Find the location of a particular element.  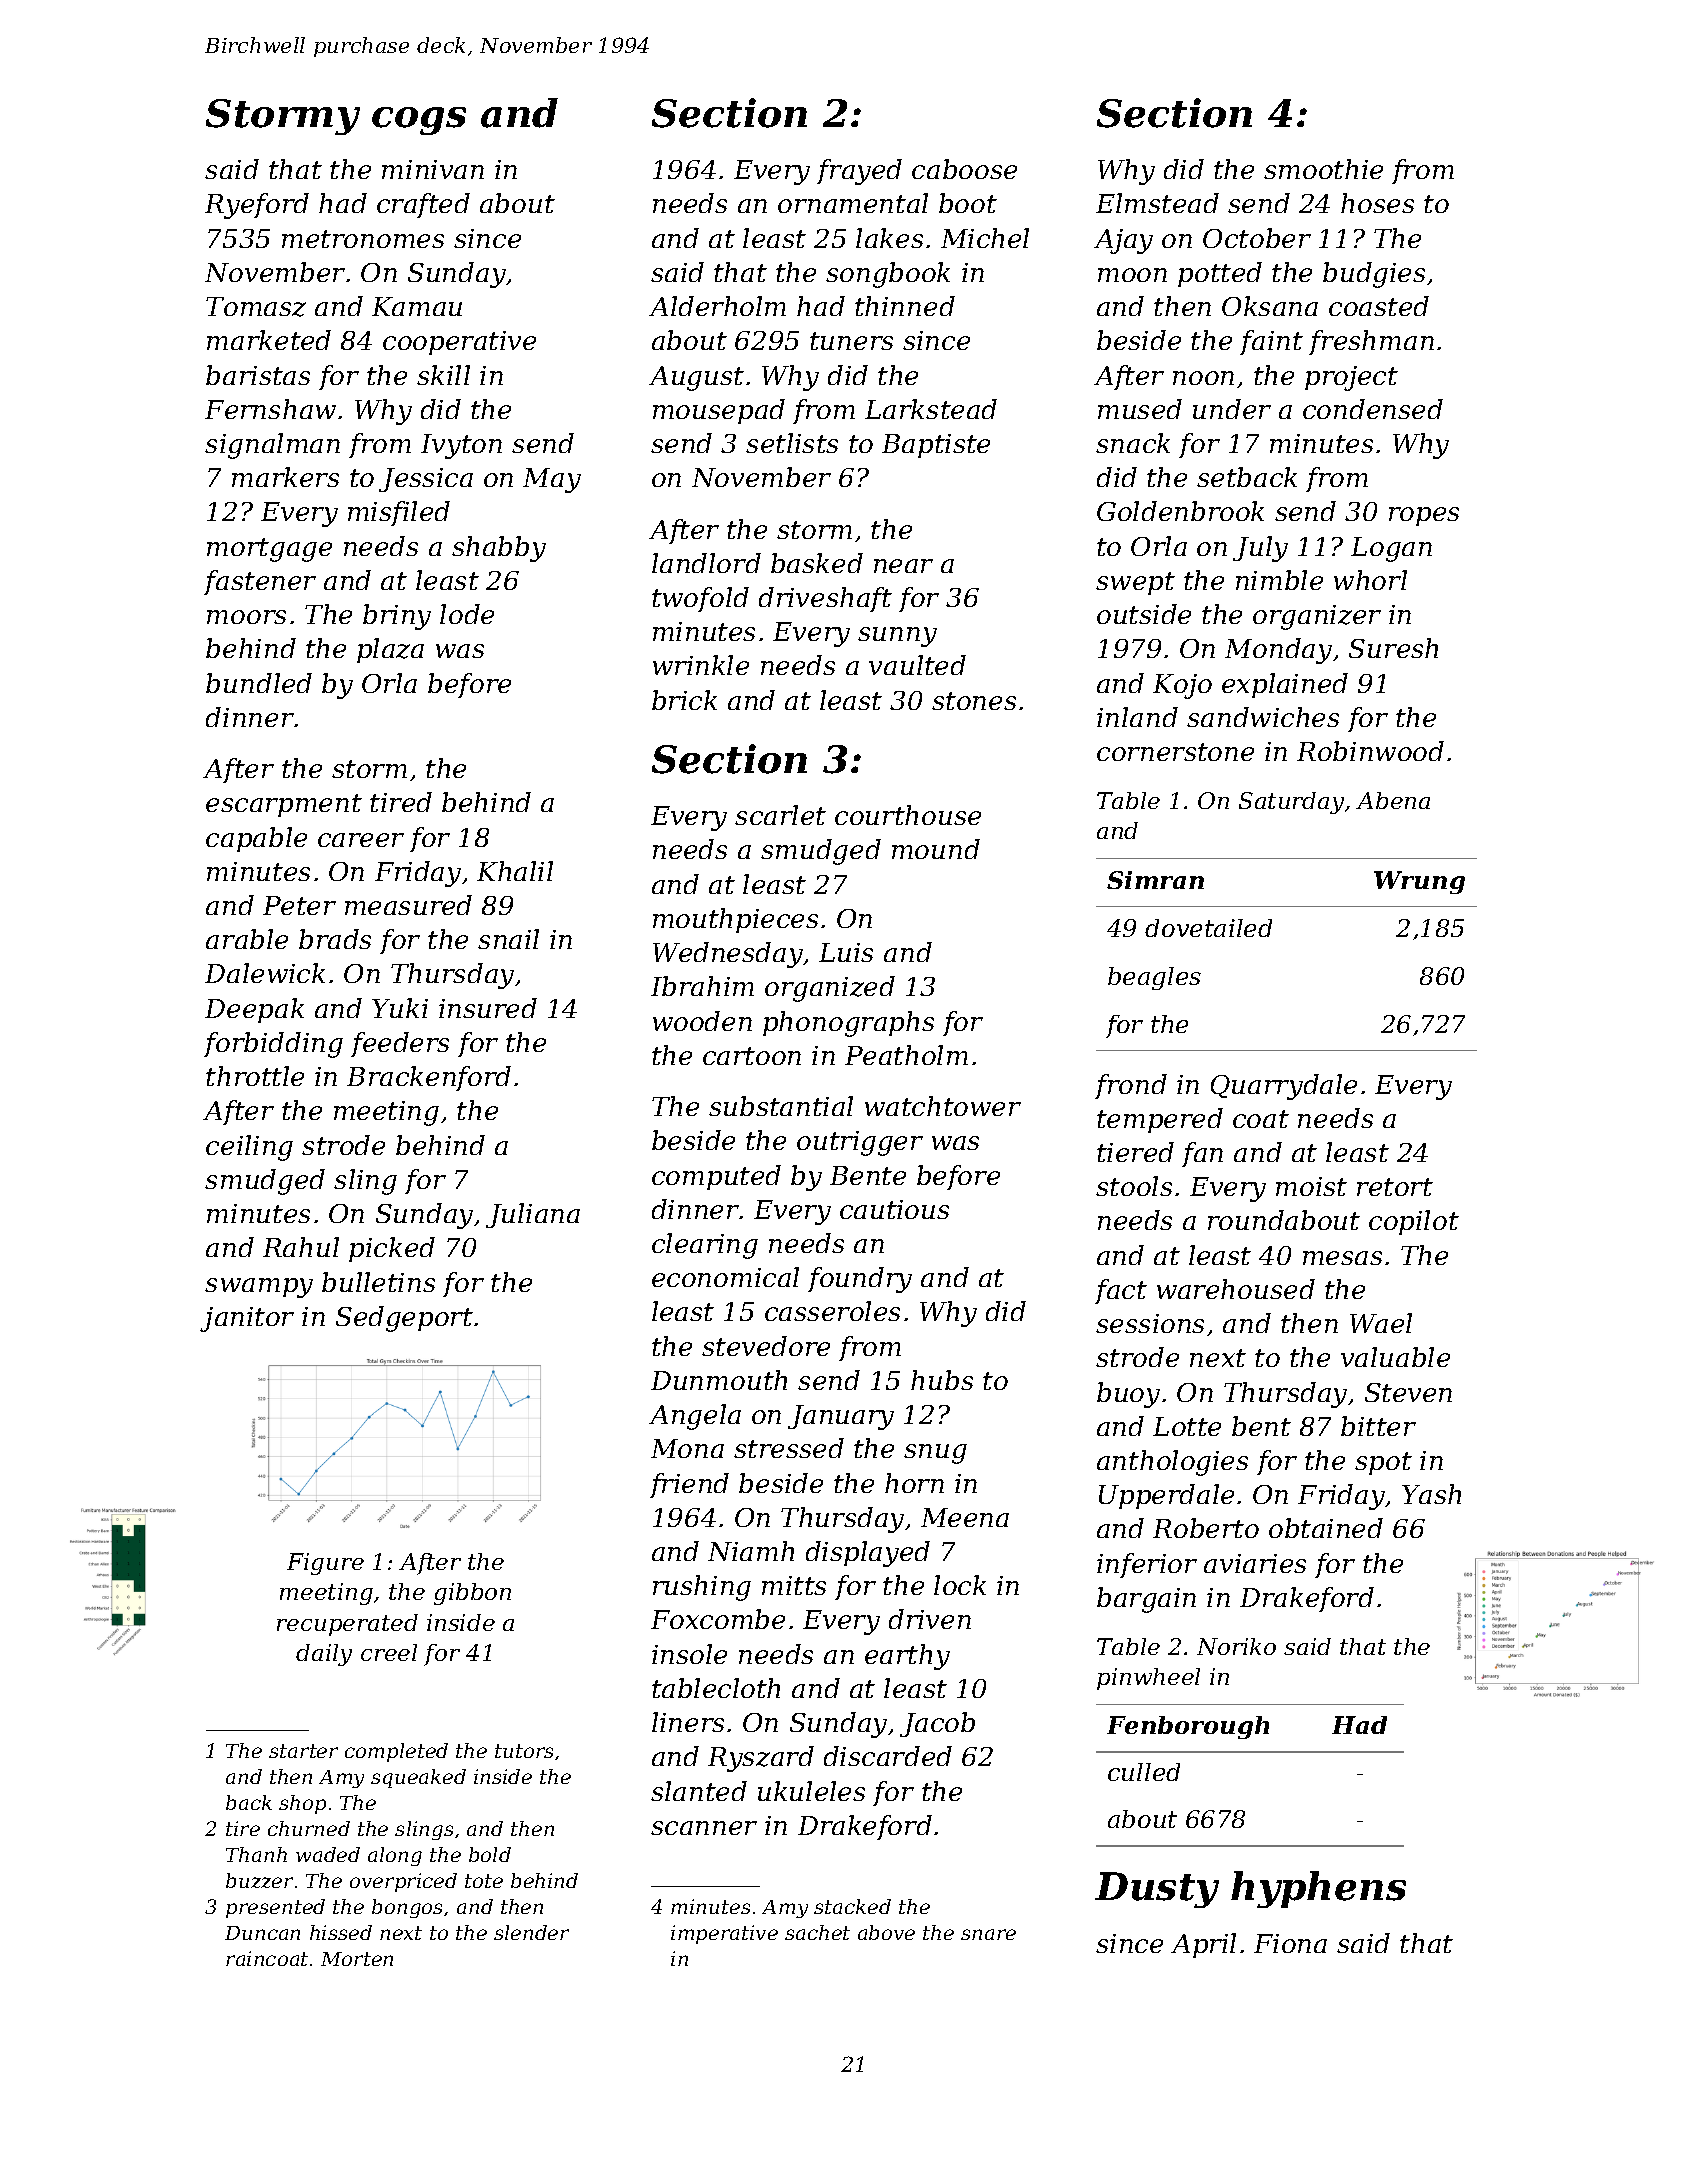

thinned is located at coordinates (905, 306).
